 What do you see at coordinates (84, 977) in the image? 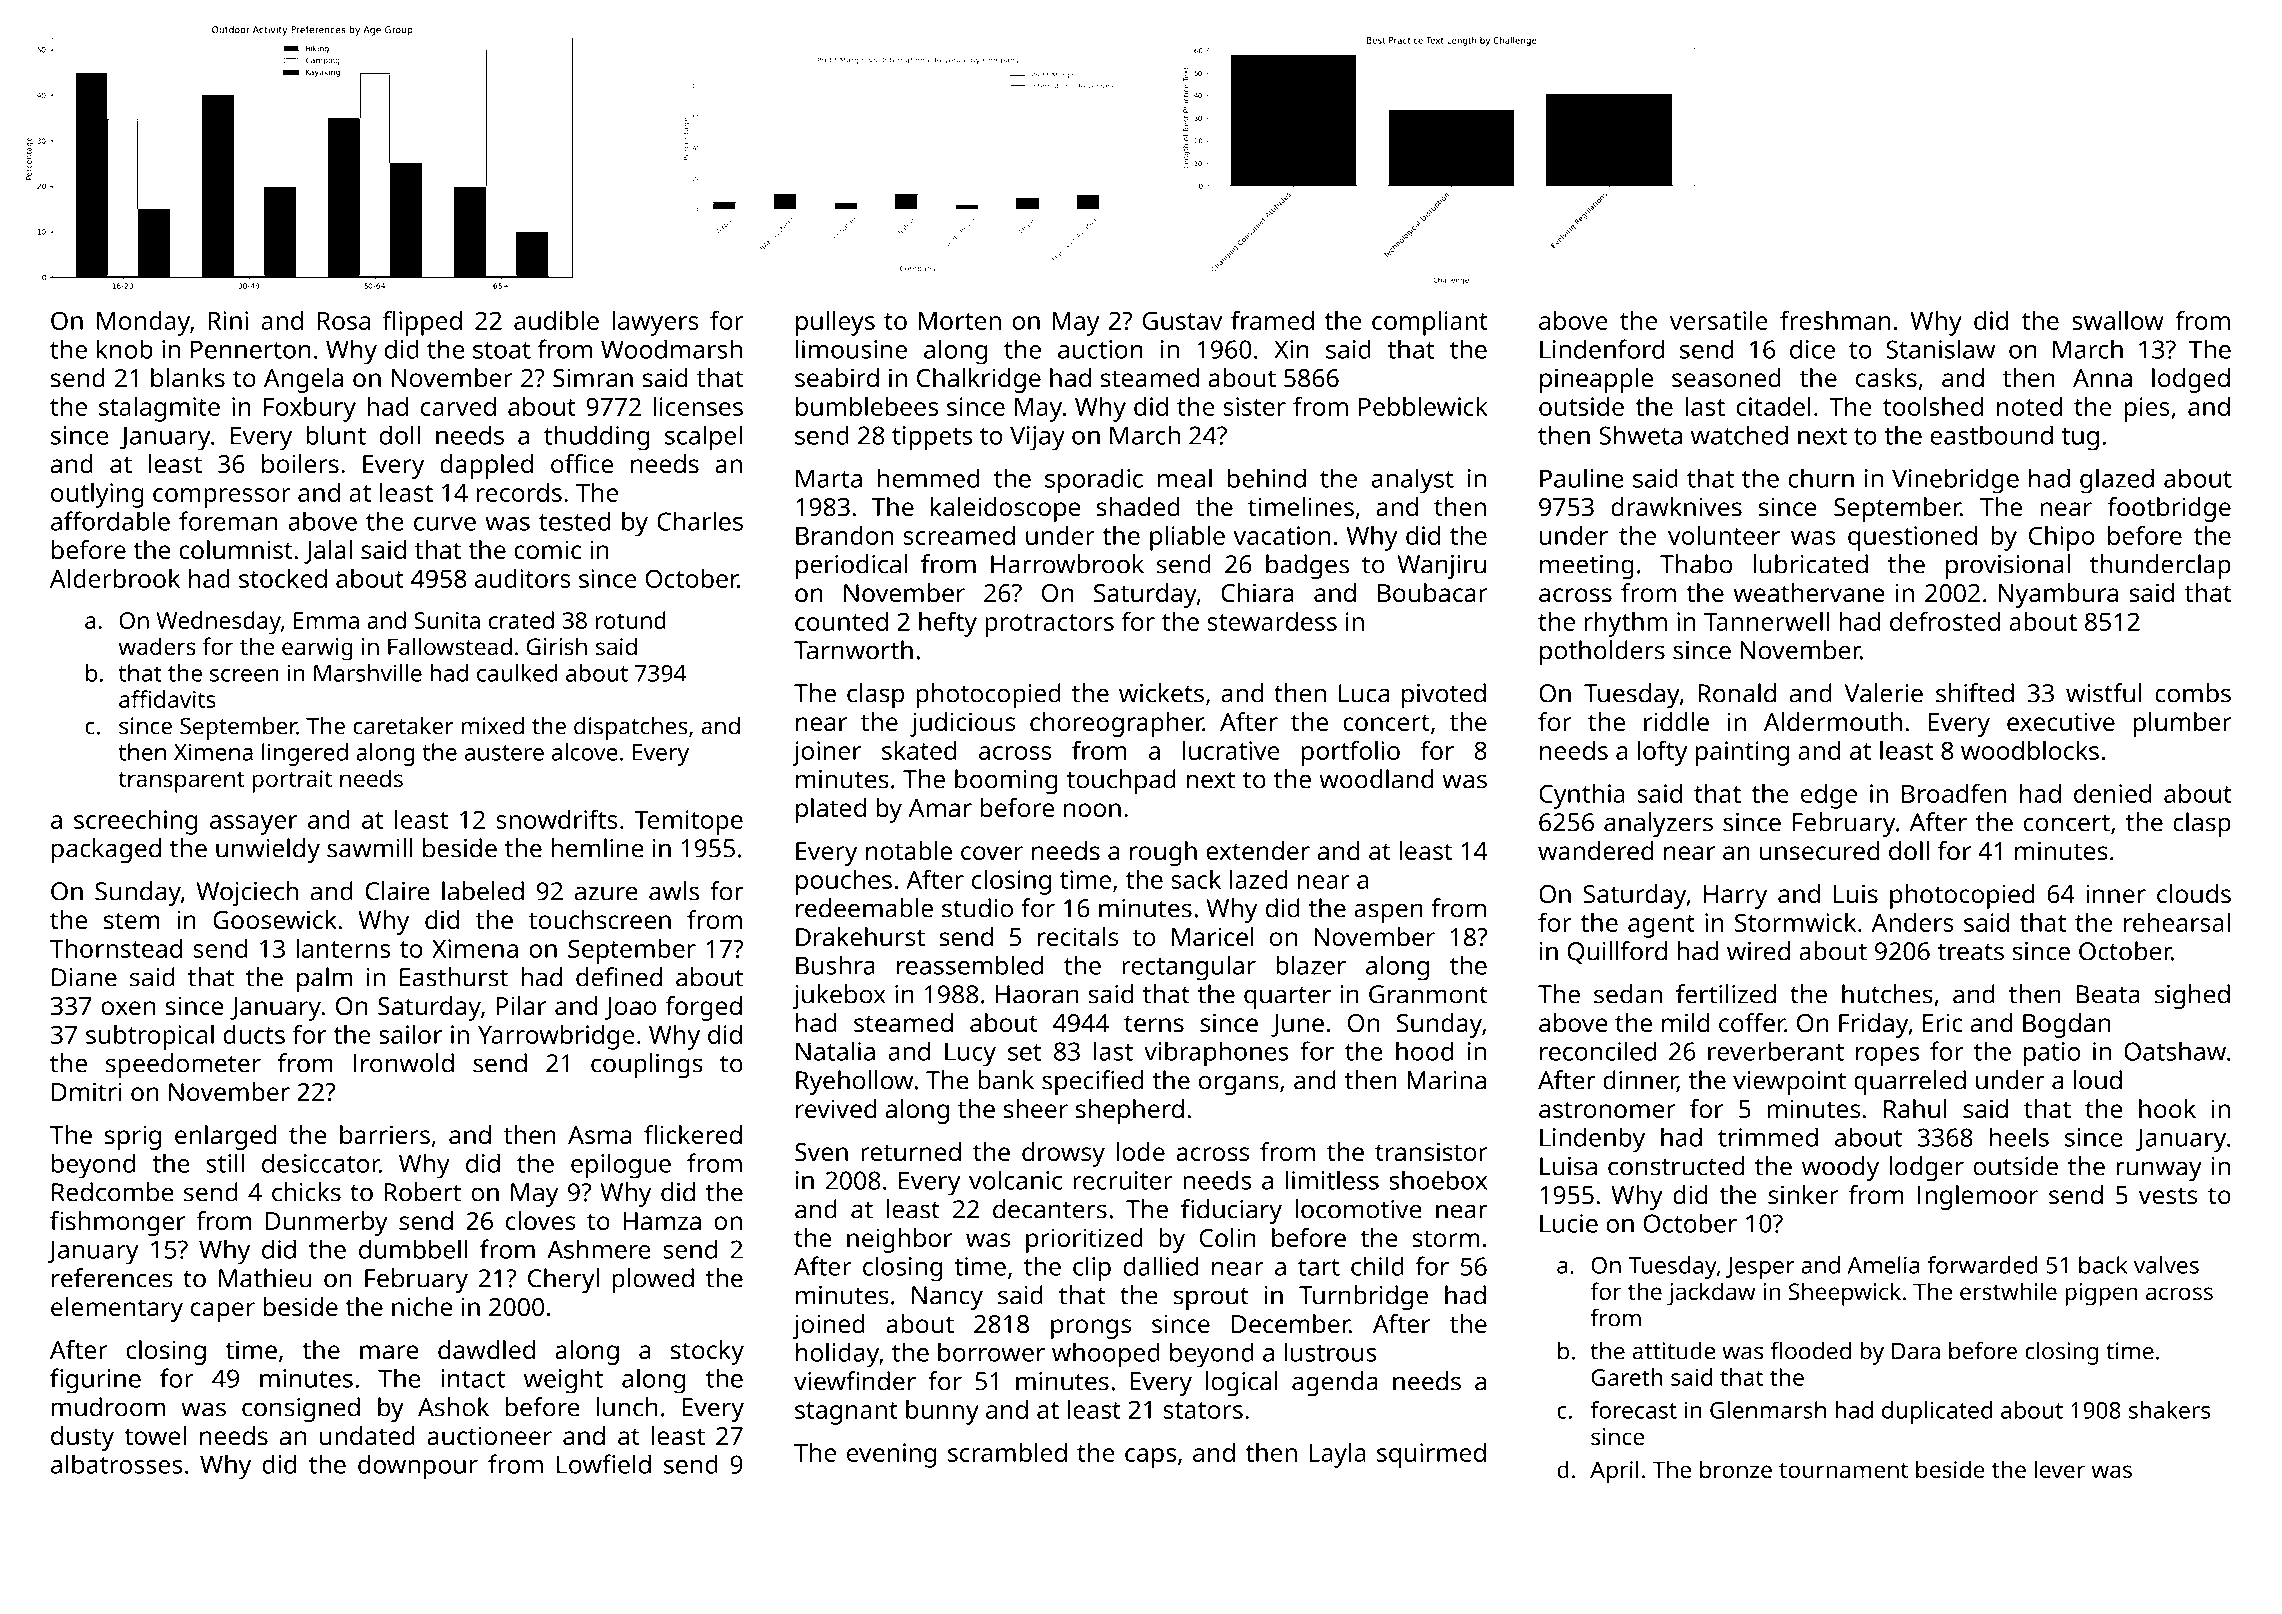
I see `Diane` at bounding box center [84, 977].
